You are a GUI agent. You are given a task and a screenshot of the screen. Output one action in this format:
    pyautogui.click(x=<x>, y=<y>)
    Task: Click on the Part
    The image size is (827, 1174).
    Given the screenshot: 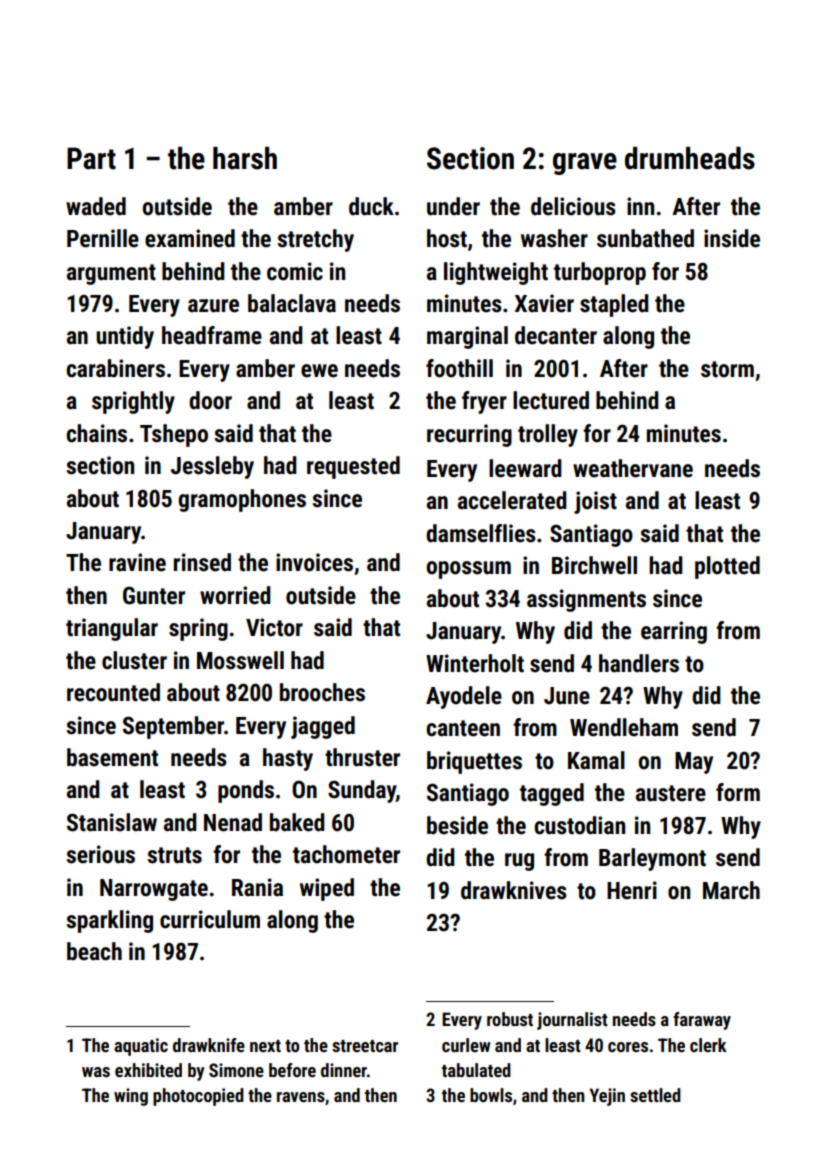 What is the action you would take?
    pyautogui.click(x=91, y=158)
